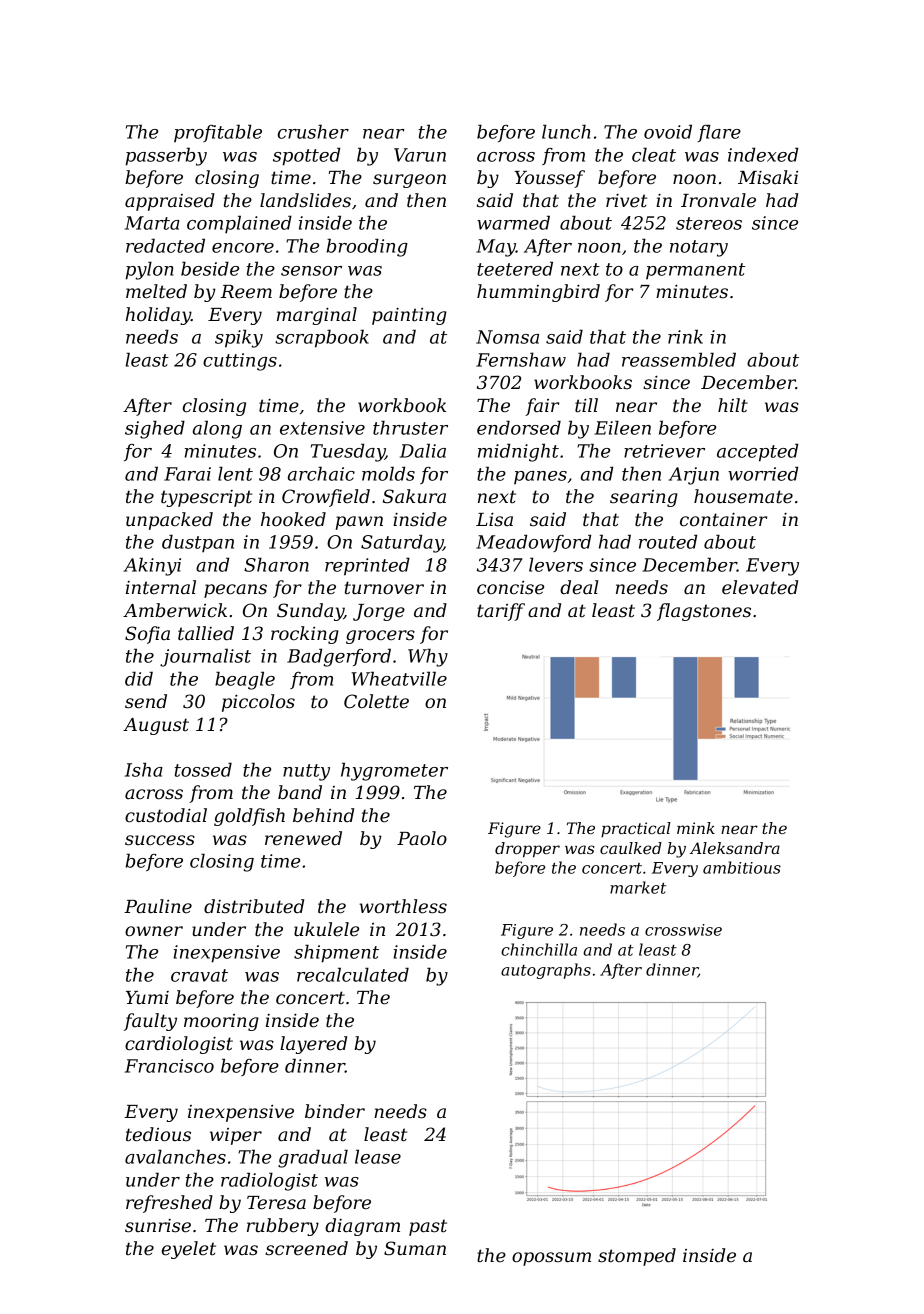 Image resolution: width=924 pixels, height=1314 pixels. What do you see at coordinates (189, 1250) in the screenshot?
I see `eyelet` at bounding box center [189, 1250].
